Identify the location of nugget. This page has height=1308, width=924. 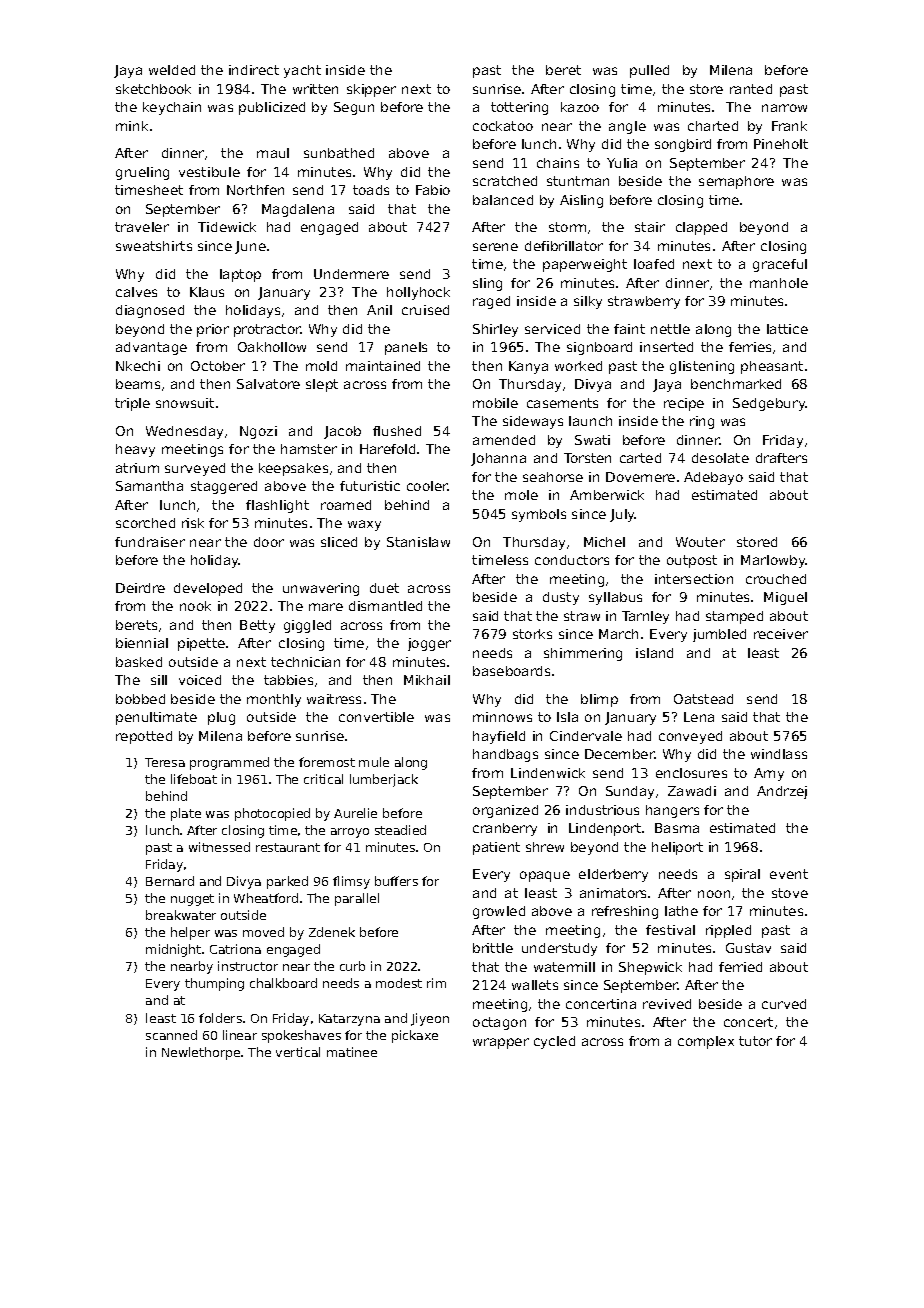
(192, 900).
